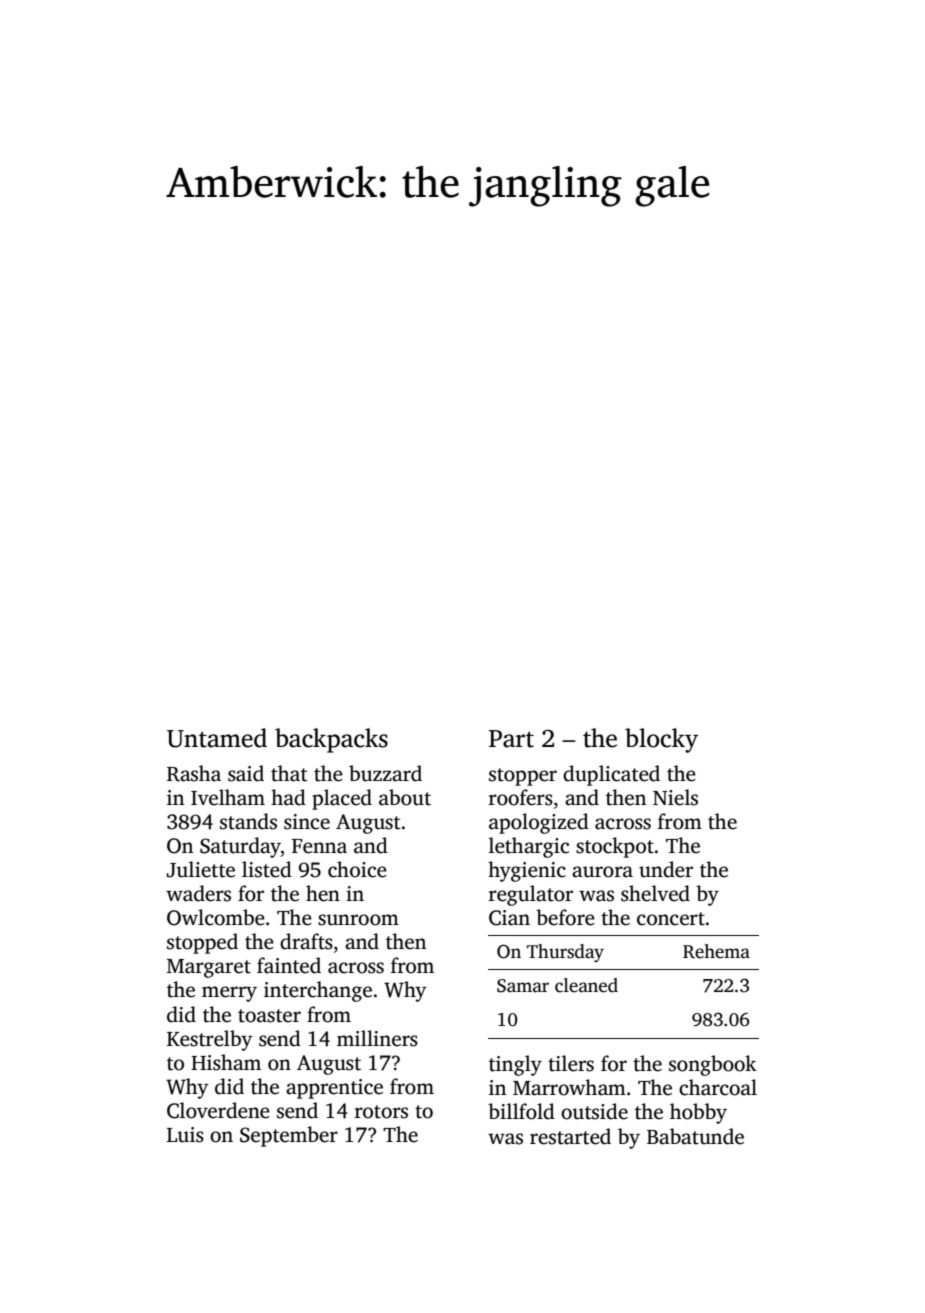 The height and width of the page is (1313, 925). What do you see at coordinates (198, 893) in the page?
I see `waders` at bounding box center [198, 893].
